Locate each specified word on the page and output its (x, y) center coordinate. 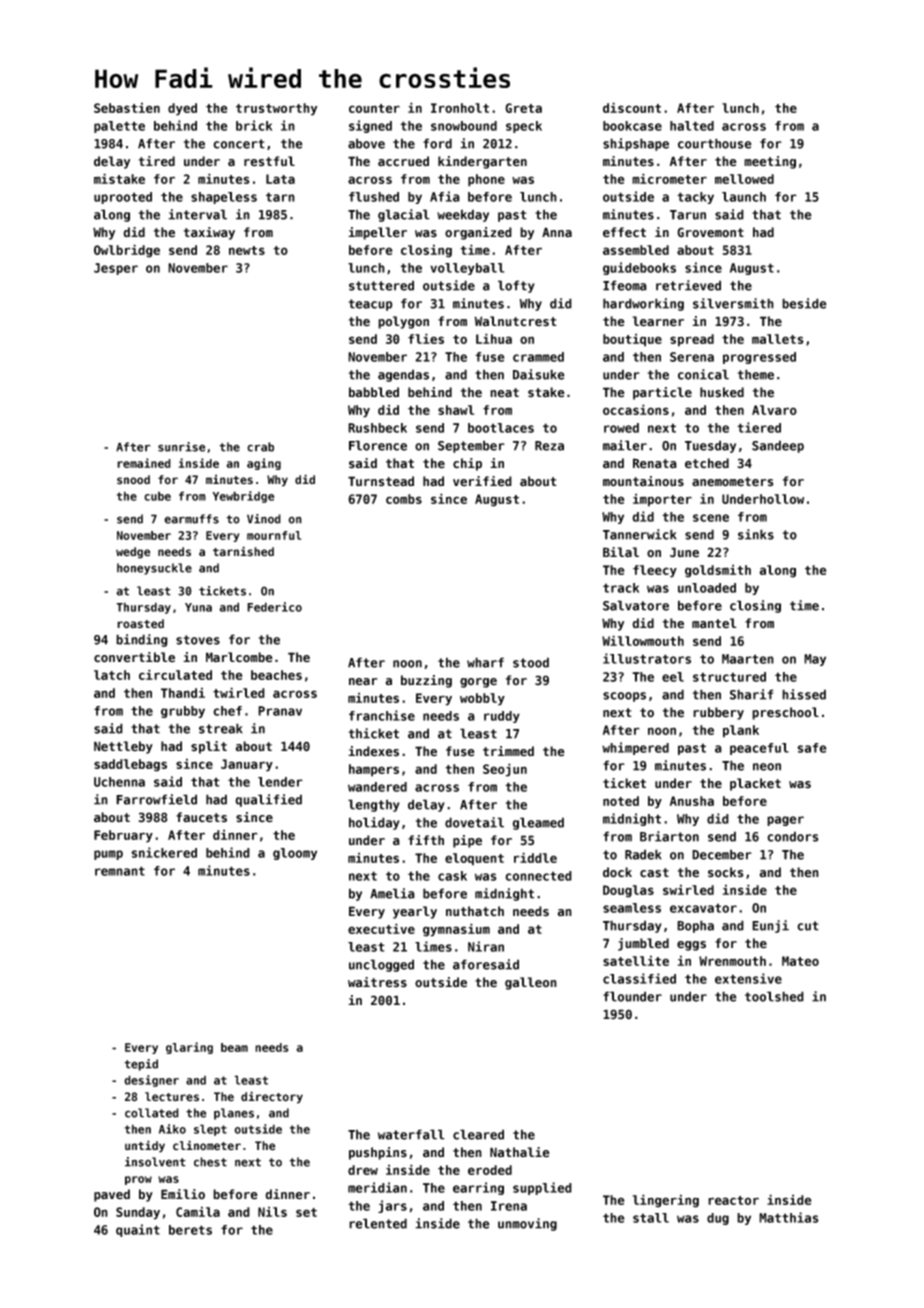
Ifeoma (625, 285)
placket (755, 784)
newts (247, 250)
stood (531, 662)
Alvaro (774, 410)
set (306, 1212)
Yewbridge (243, 497)
